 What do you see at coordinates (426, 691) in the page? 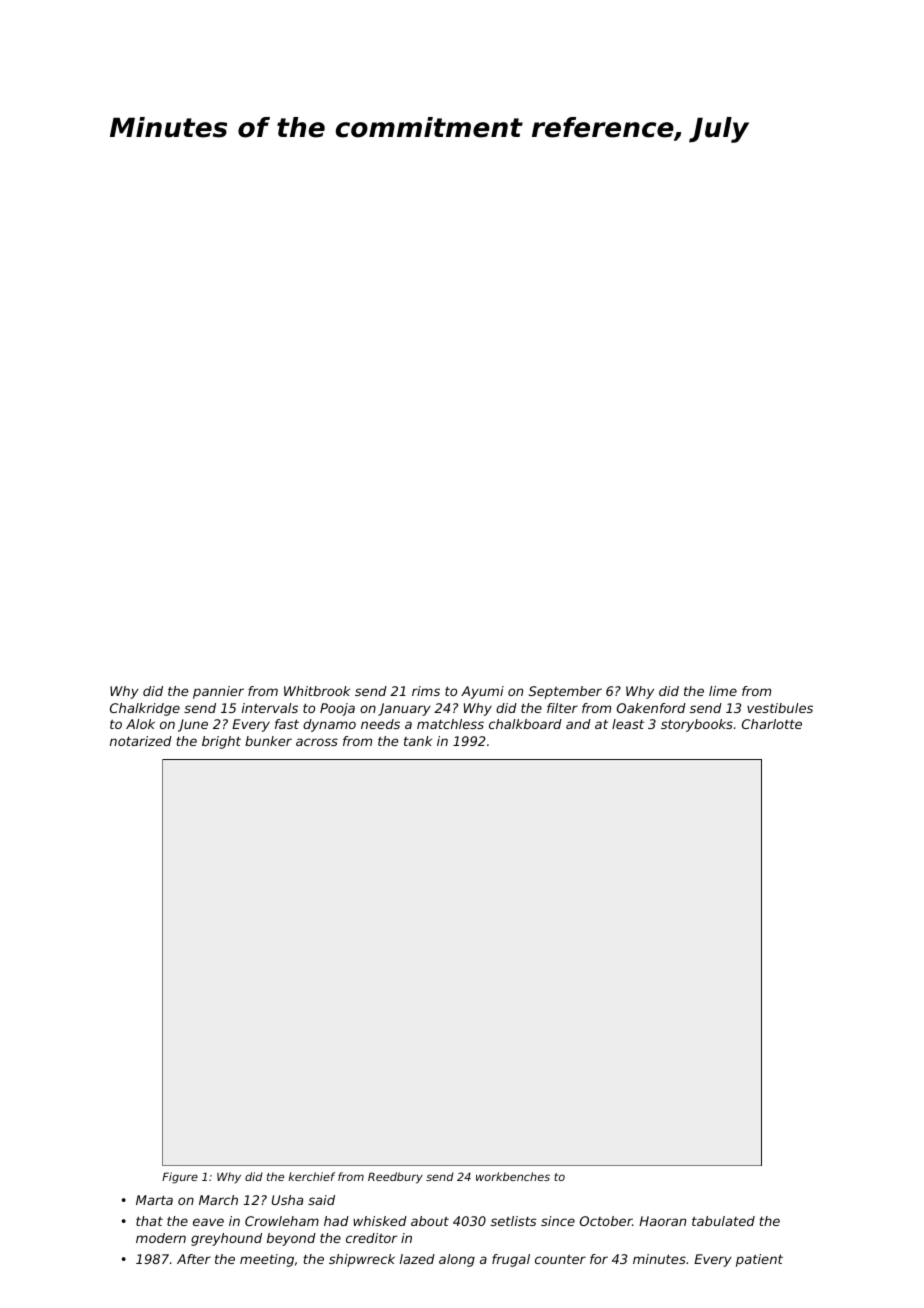
I see `rims` at bounding box center [426, 691].
